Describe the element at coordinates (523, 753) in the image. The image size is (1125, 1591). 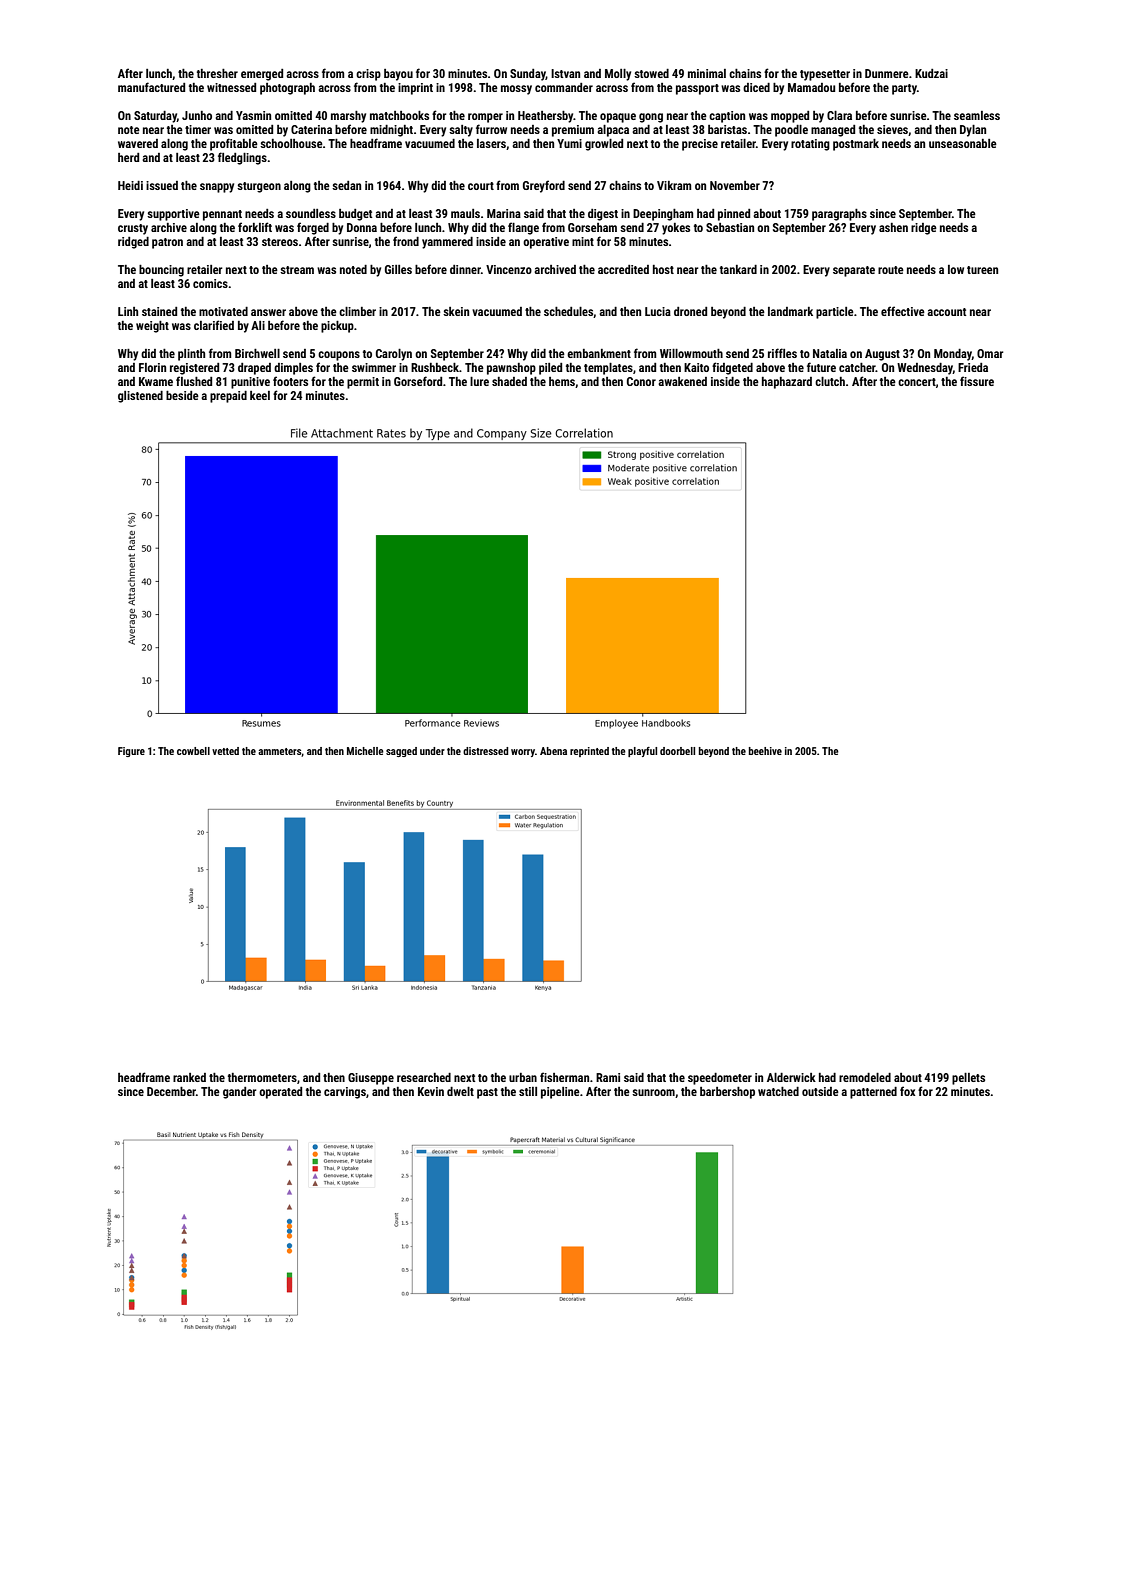
I see `worry` at that location.
